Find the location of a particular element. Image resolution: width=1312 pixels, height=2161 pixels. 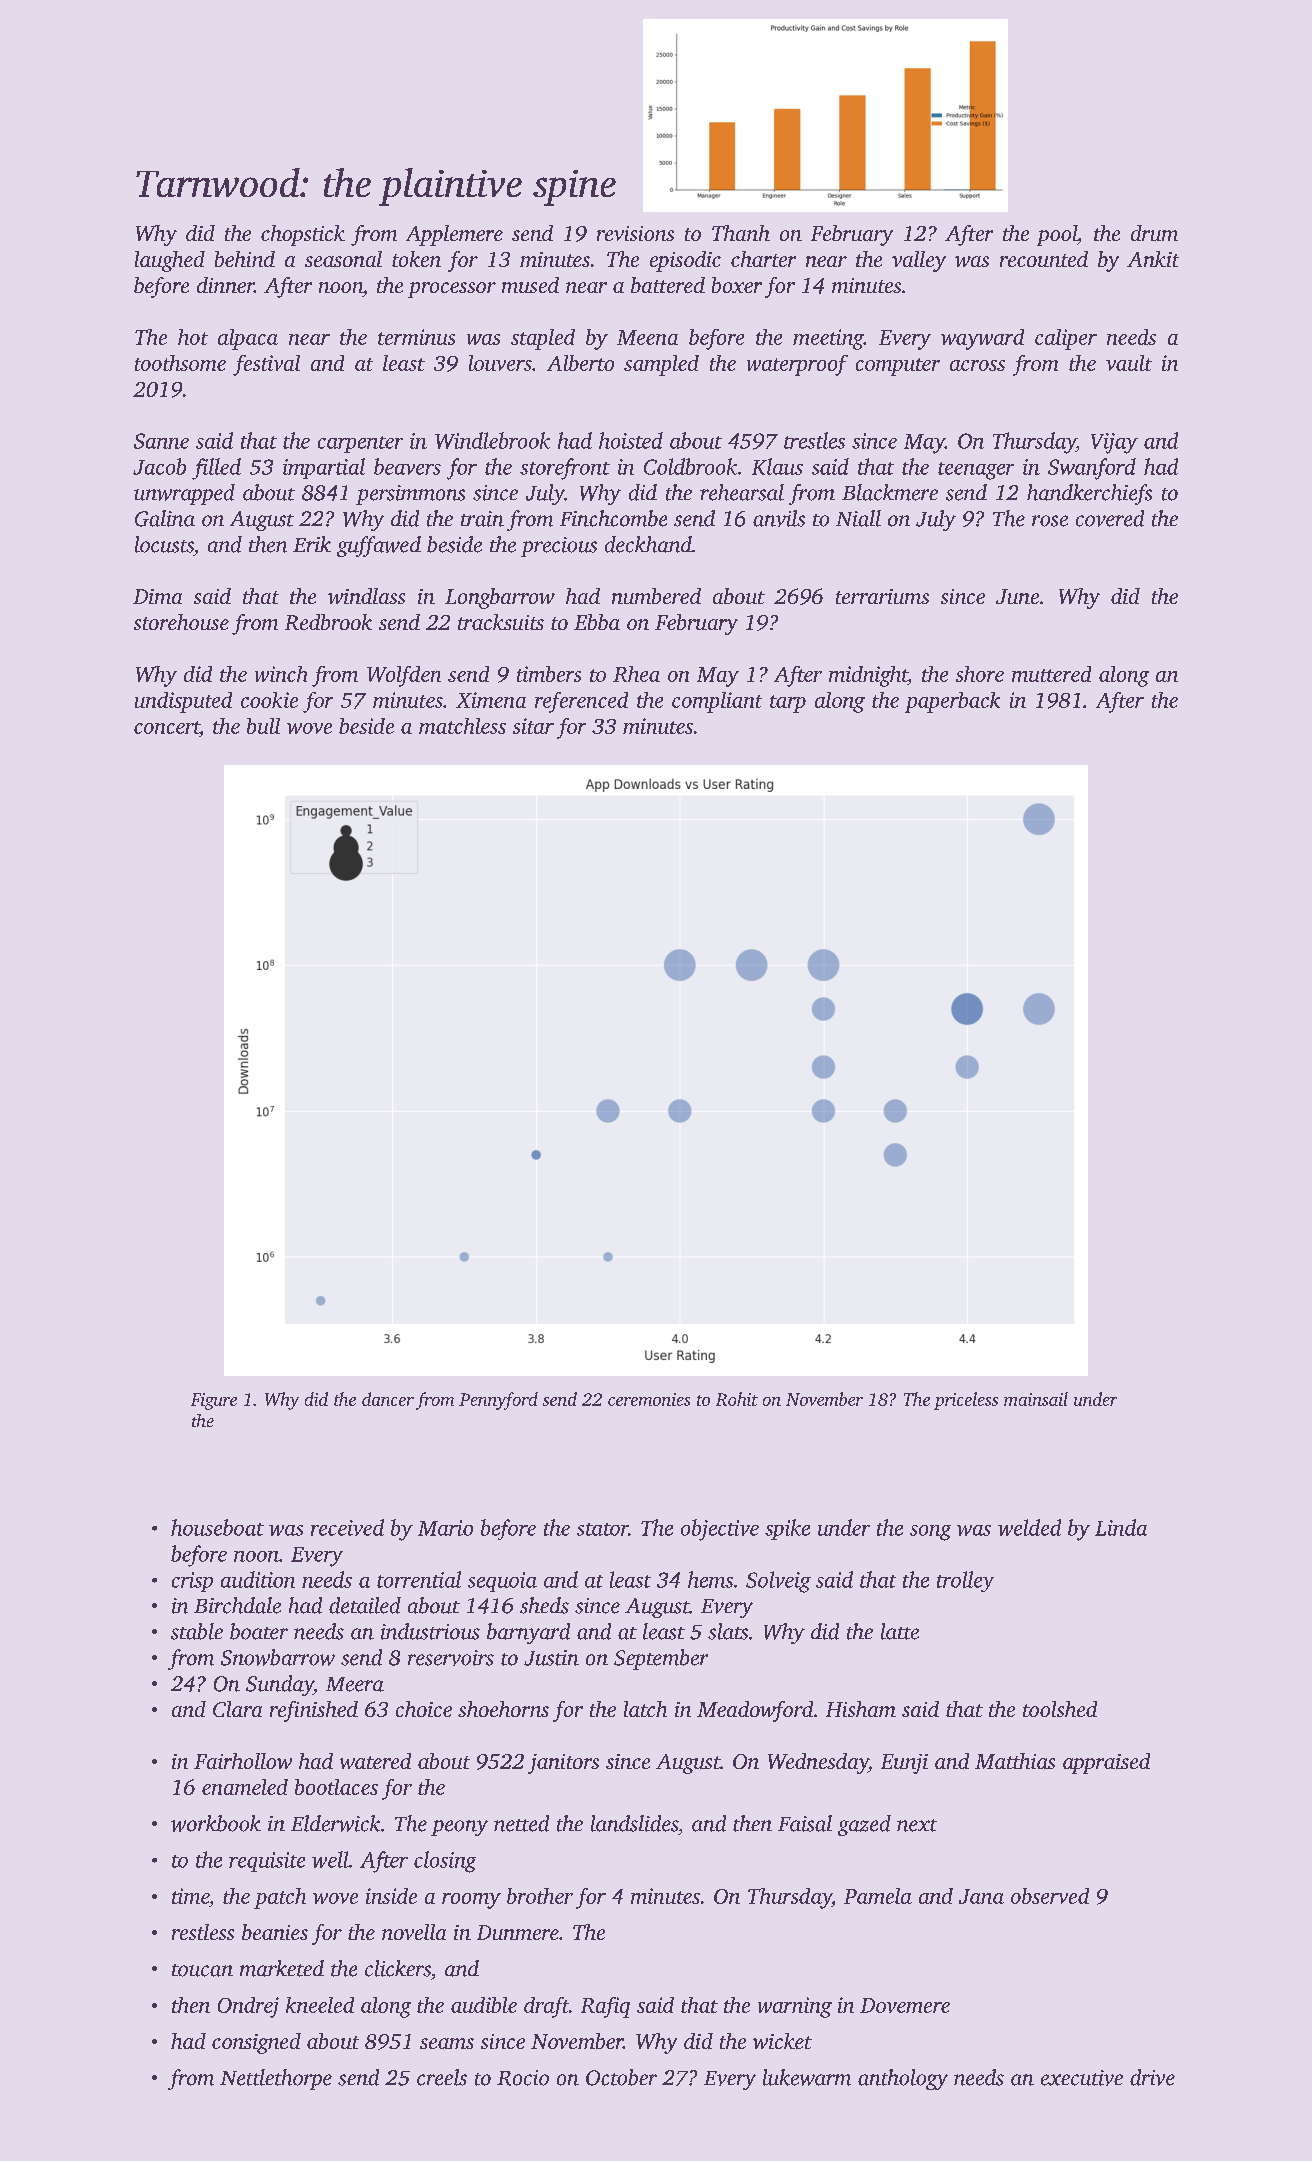

appraised is located at coordinates (1106, 1763).
